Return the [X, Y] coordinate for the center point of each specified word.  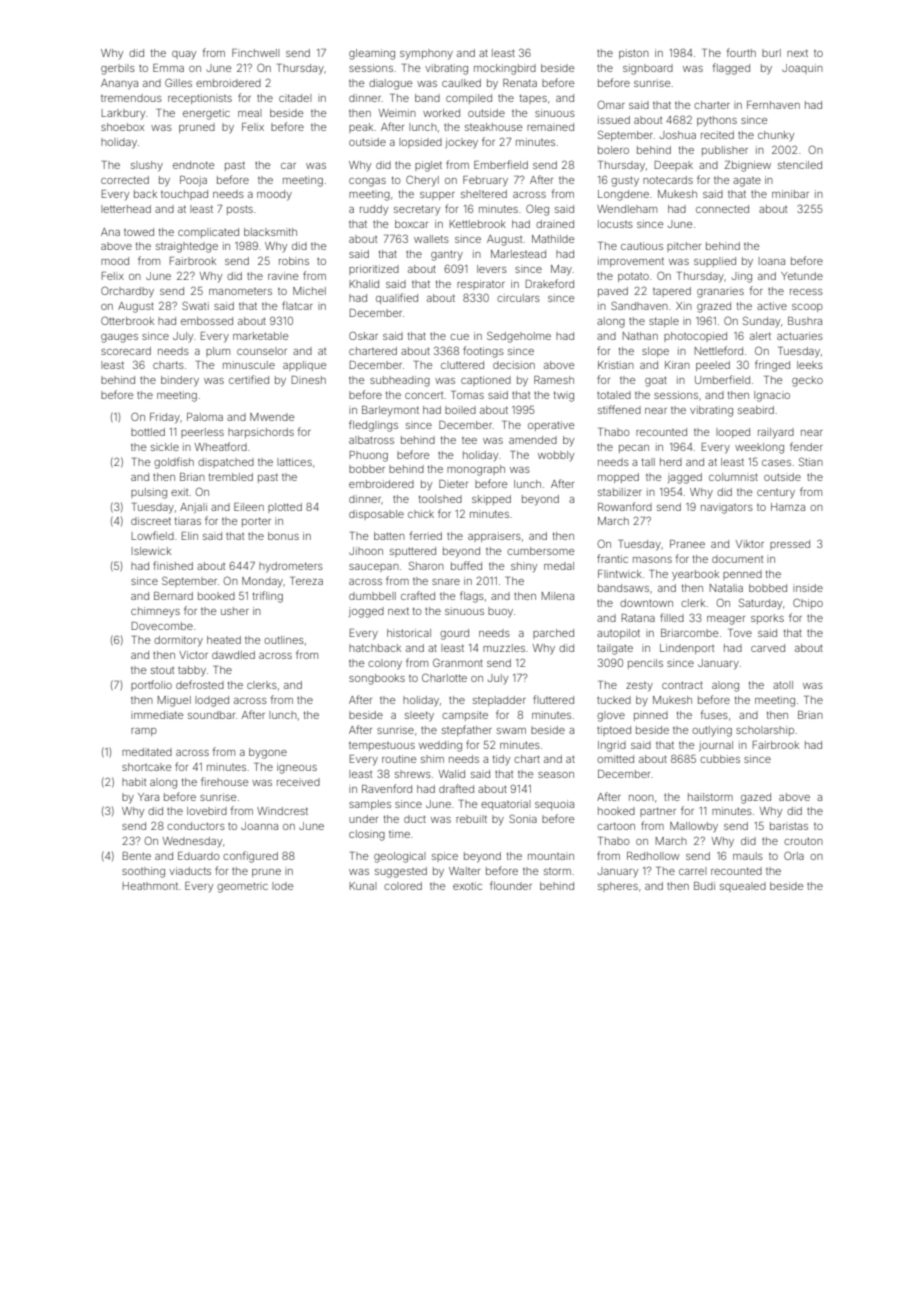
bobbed [768, 588]
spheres [618, 887]
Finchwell [256, 53]
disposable [376, 515]
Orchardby [127, 292]
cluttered [462, 365]
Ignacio [772, 396]
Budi [704, 886]
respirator [481, 285]
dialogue [391, 84]
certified [249, 379]
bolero [613, 150]
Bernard [173, 596]
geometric [242, 887]
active [772, 306]
